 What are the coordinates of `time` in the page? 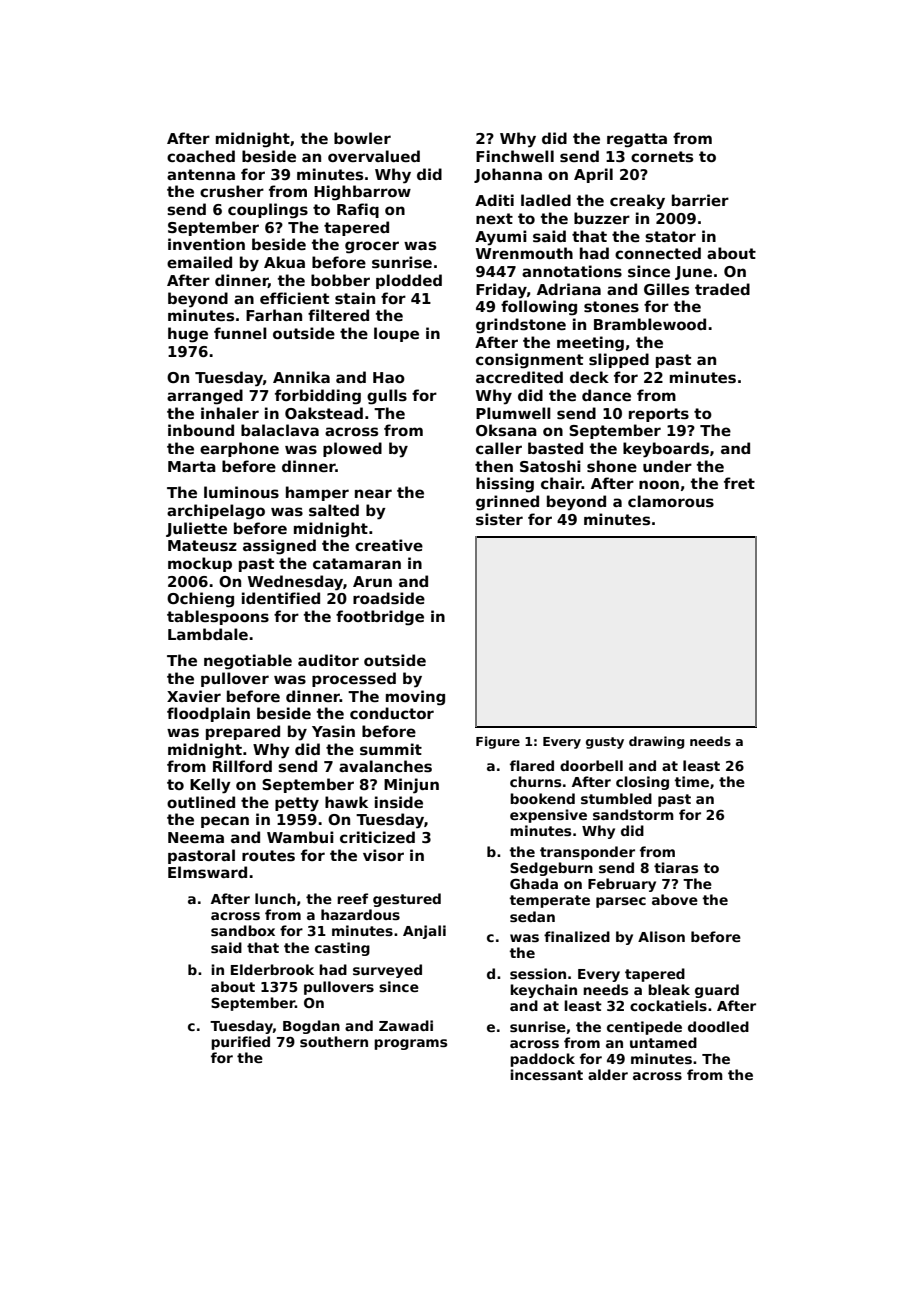 It's located at (692, 781).
